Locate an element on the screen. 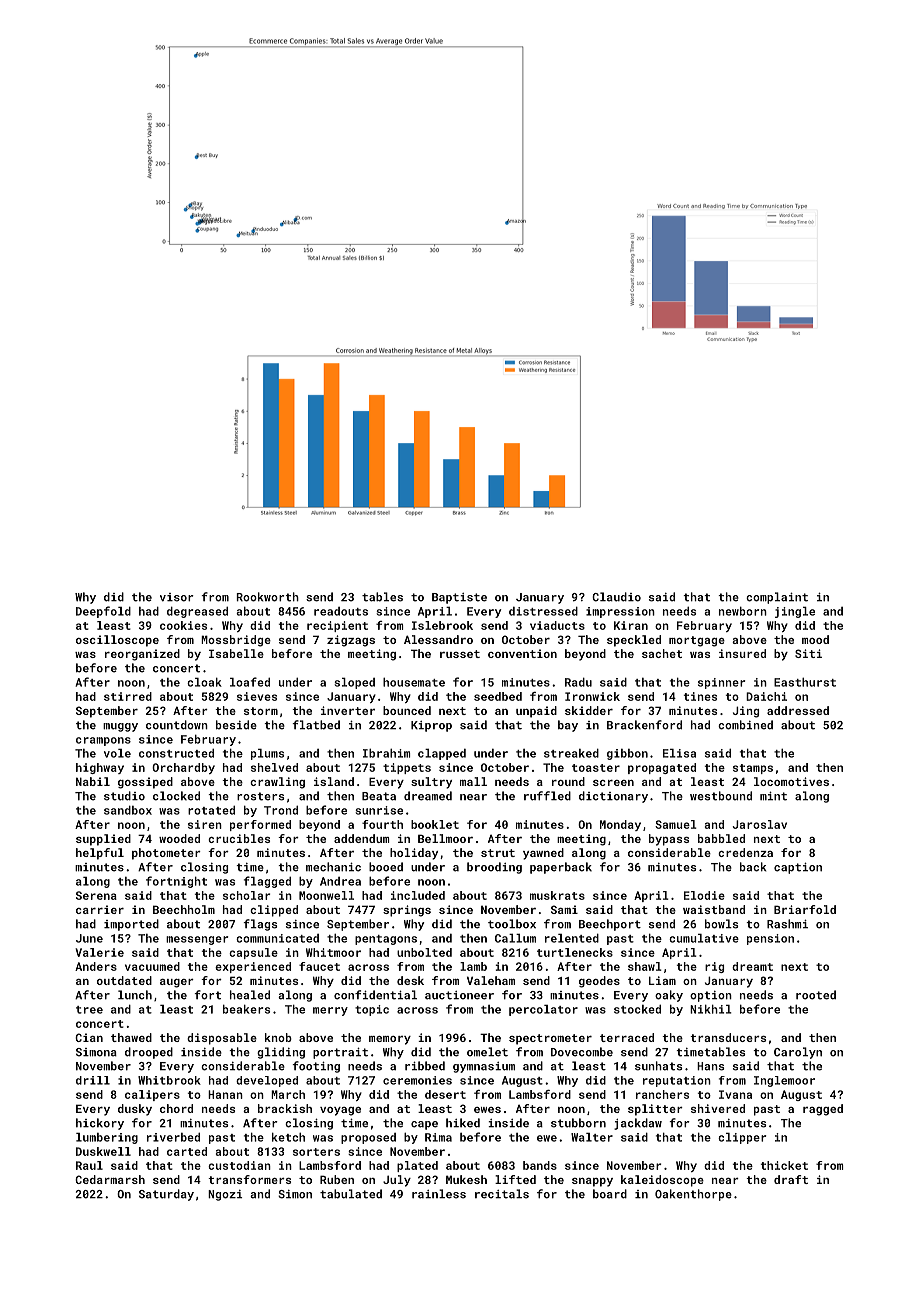 The width and height of the screenshot is (924, 1308). Valeham is located at coordinates (491, 980).
